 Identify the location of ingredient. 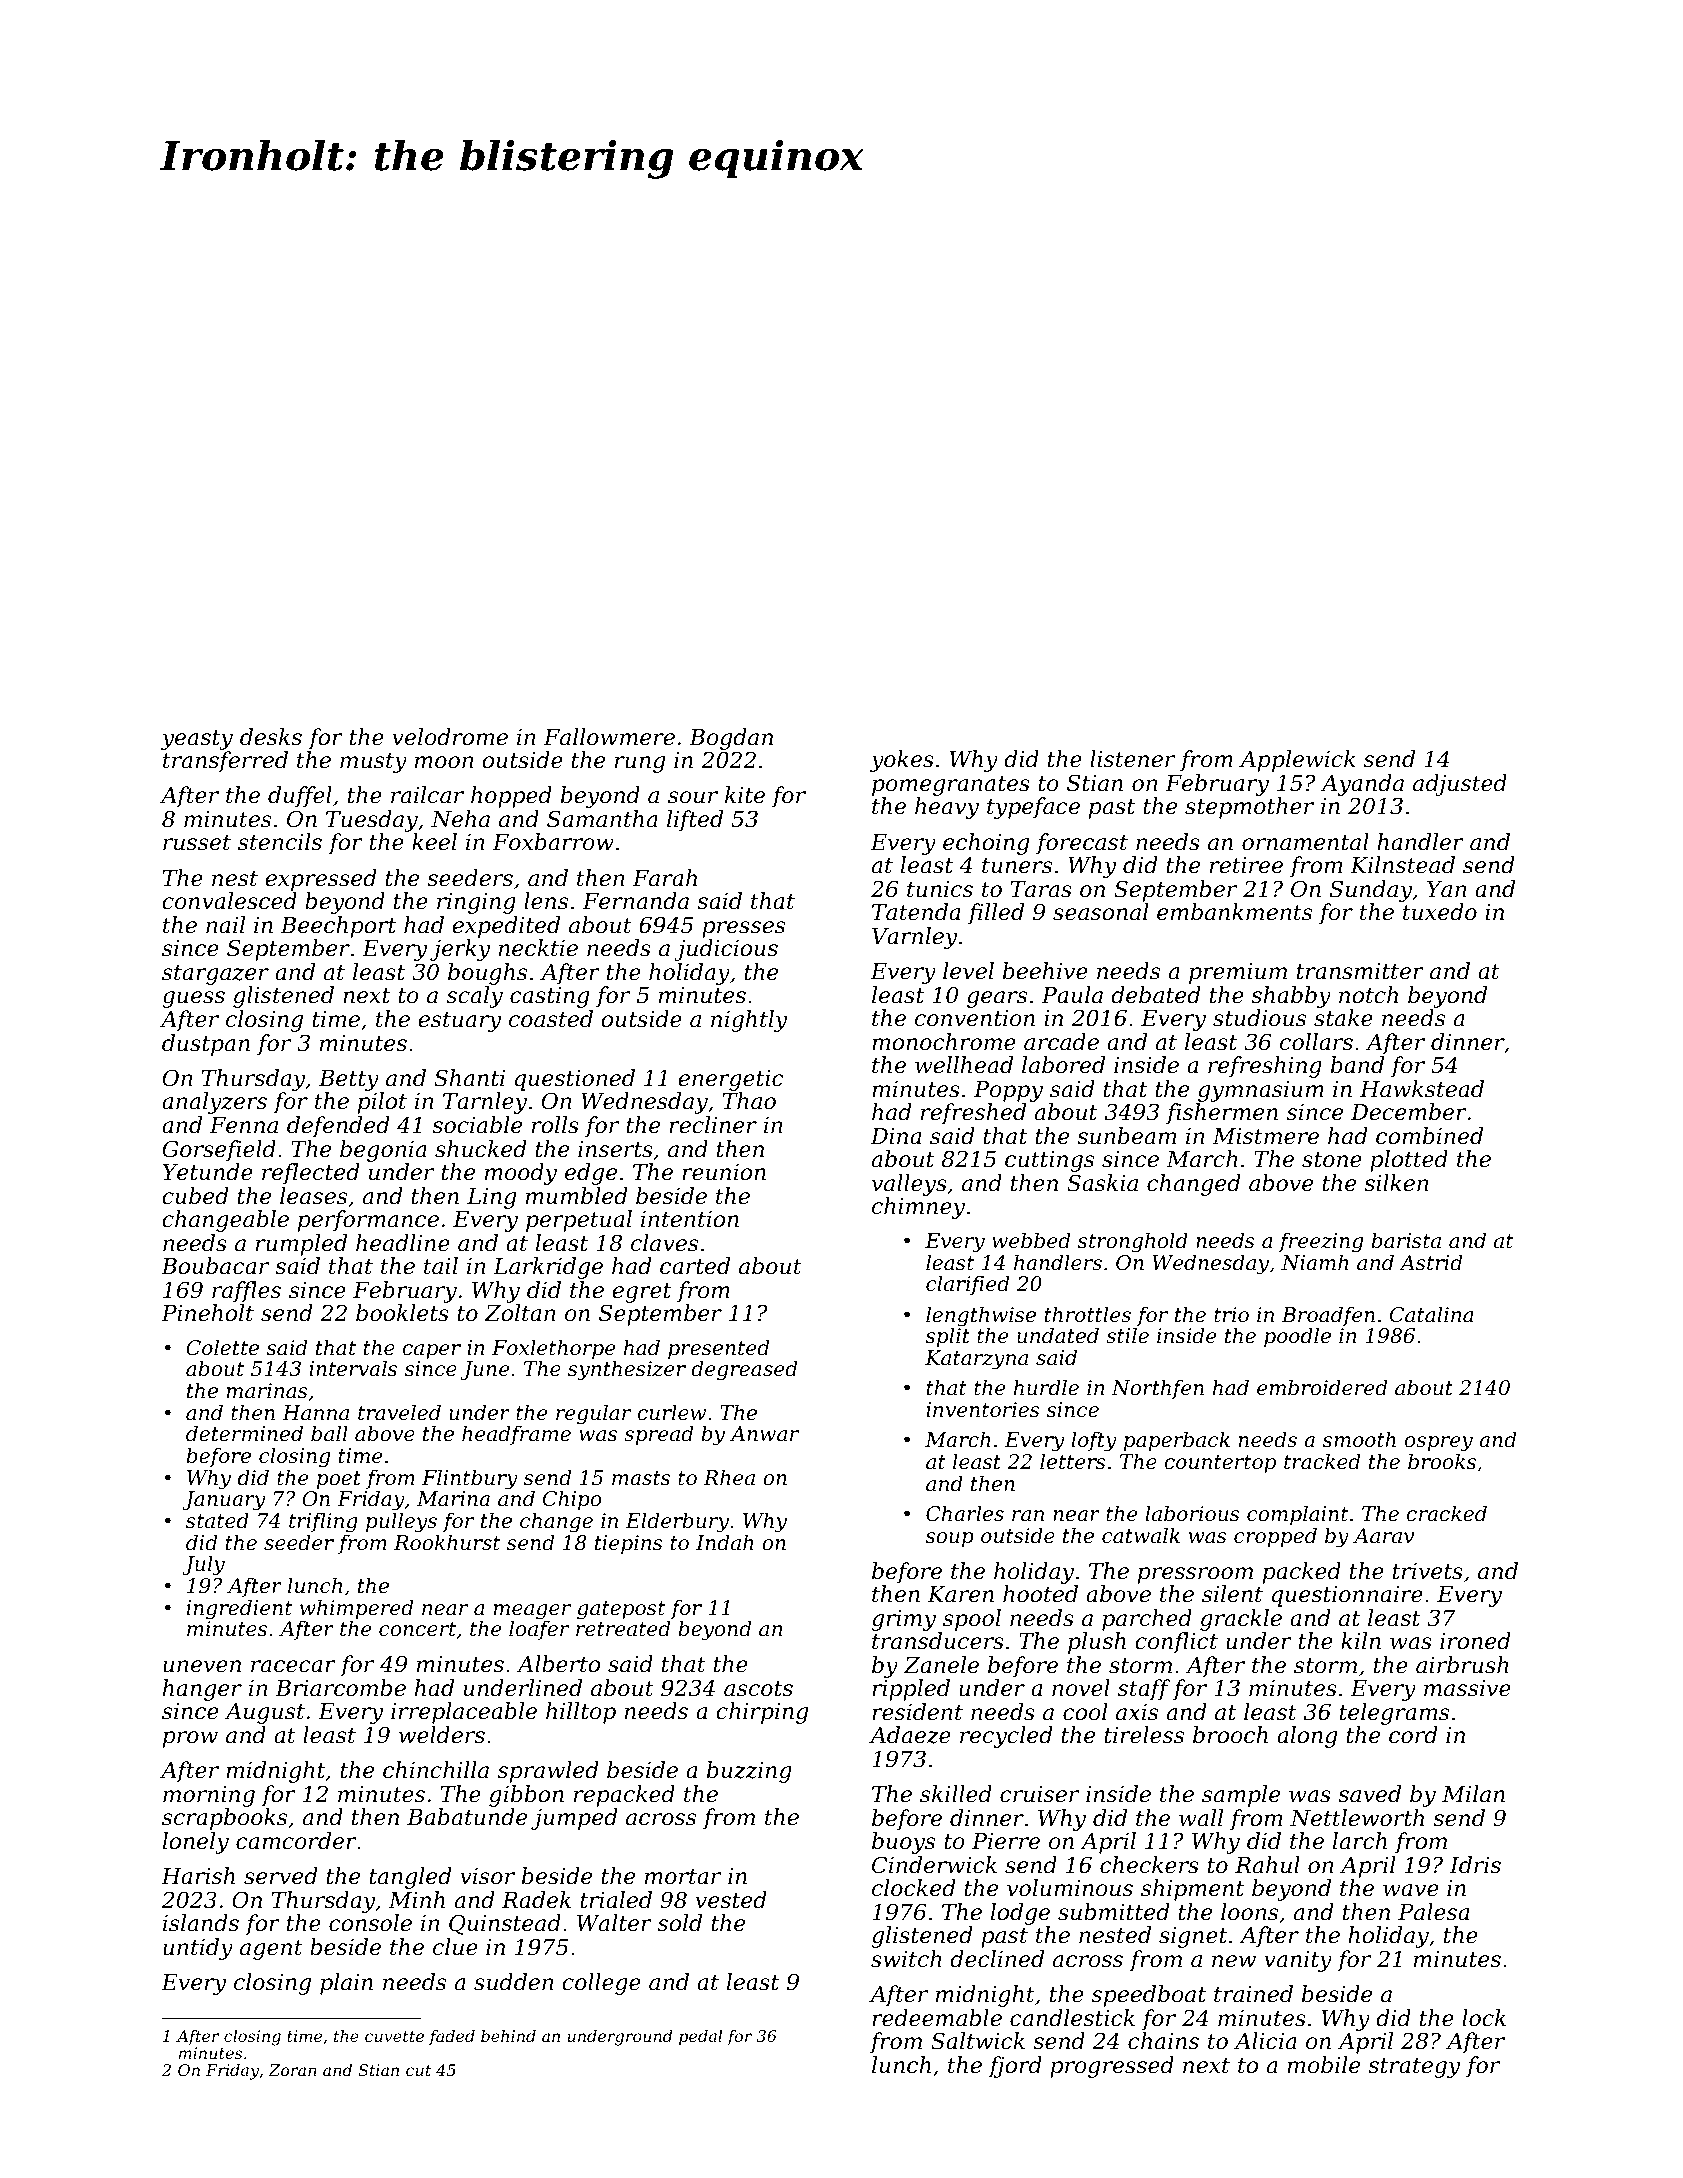
(239, 1609).
